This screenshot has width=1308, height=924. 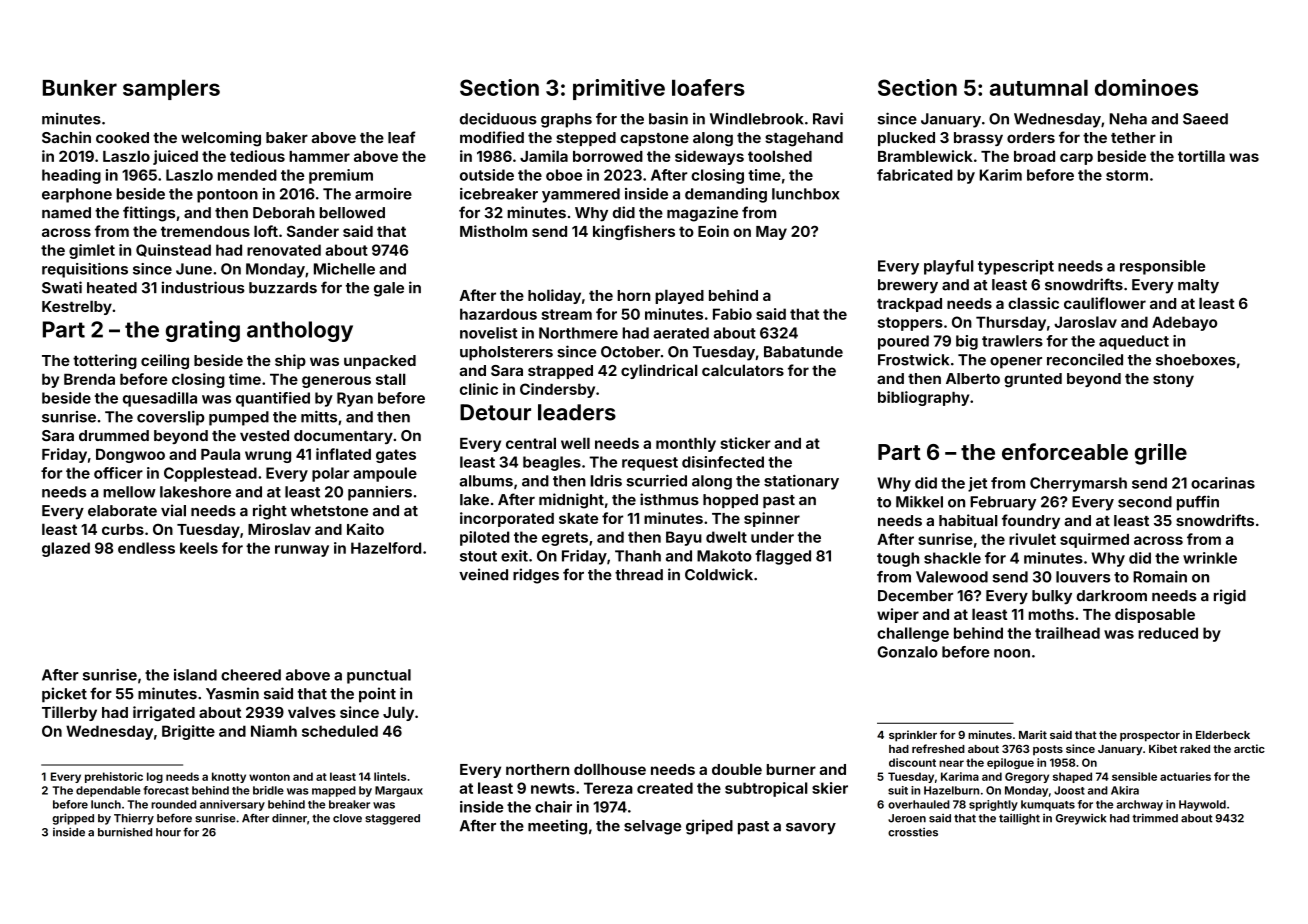 I want to click on samplers, so click(x=171, y=89).
